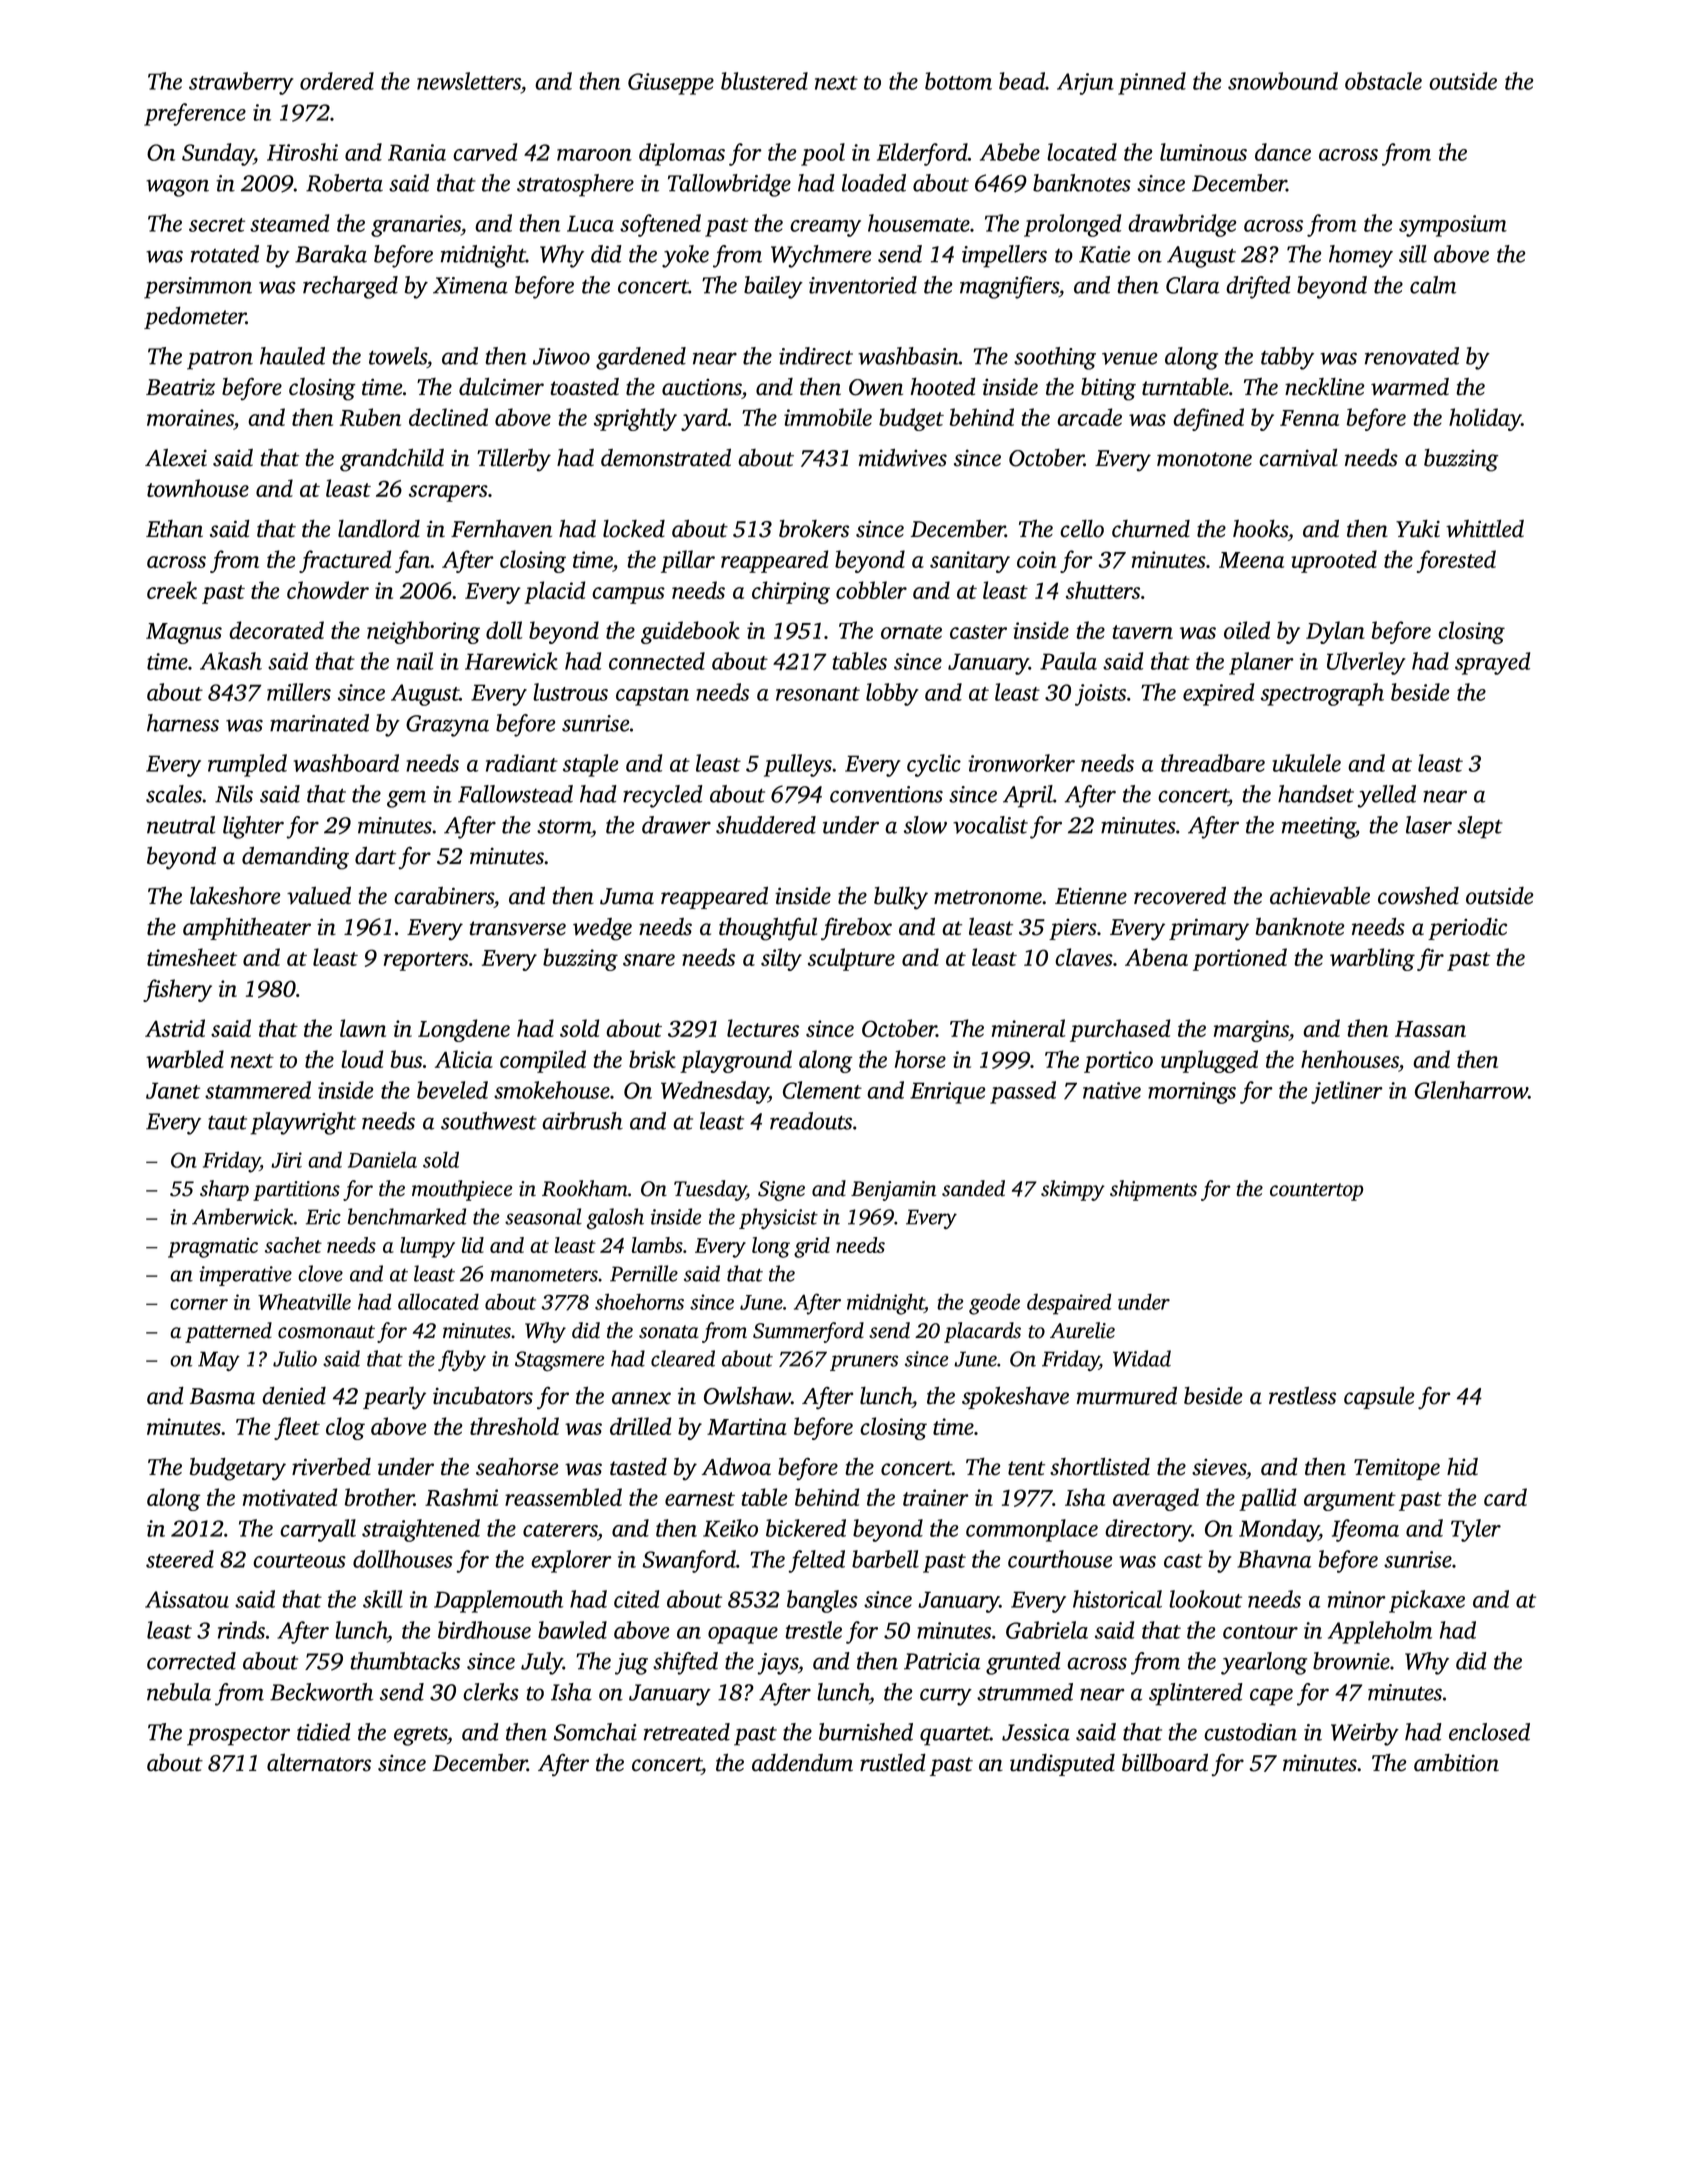 The width and height of the page is (1683, 2178). What do you see at coordinates (851, 959) in the page?
I see `sculpture` at bounding box center [851, 959].
